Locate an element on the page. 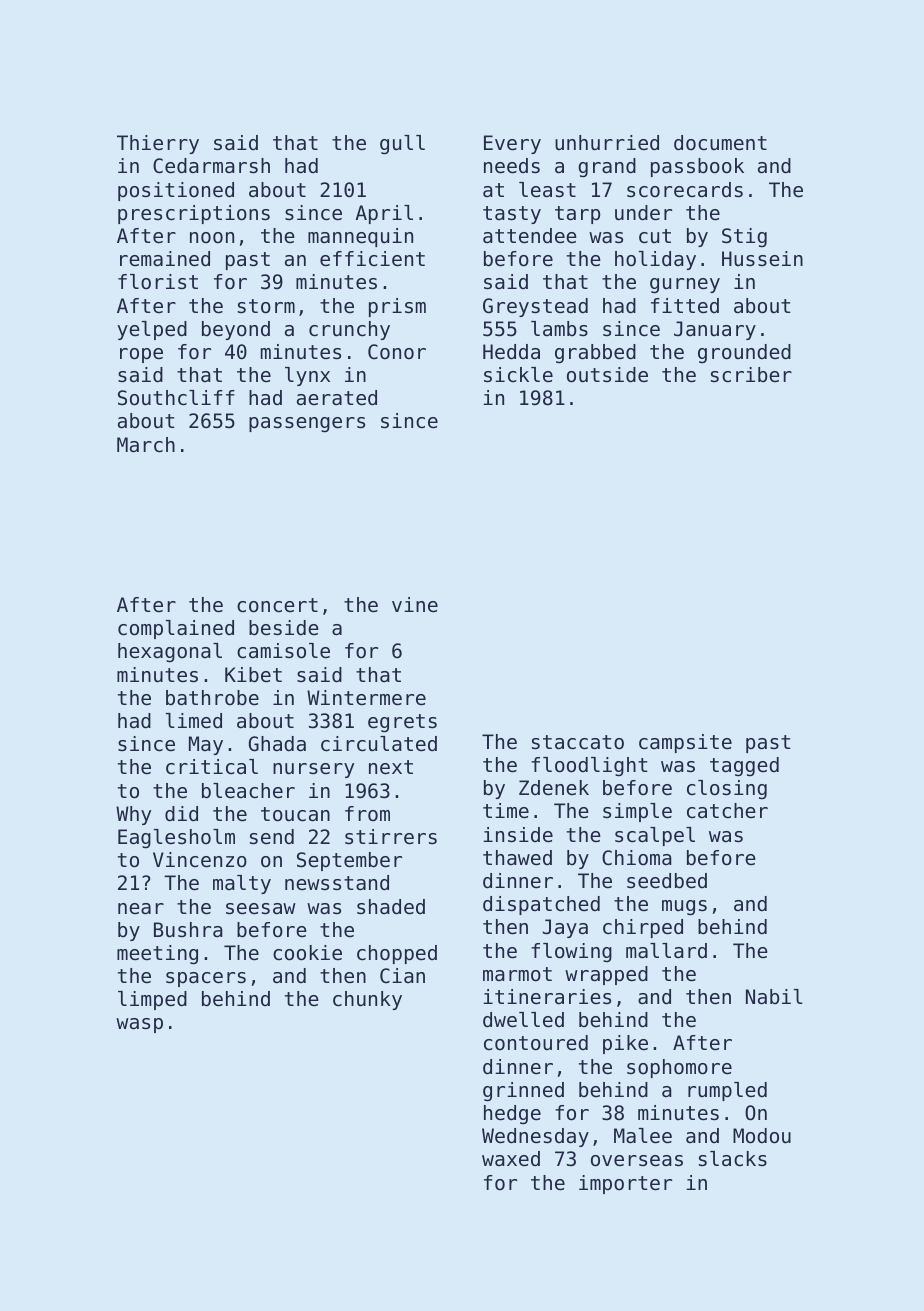  waxed is located at coordinates (511, 1159).
